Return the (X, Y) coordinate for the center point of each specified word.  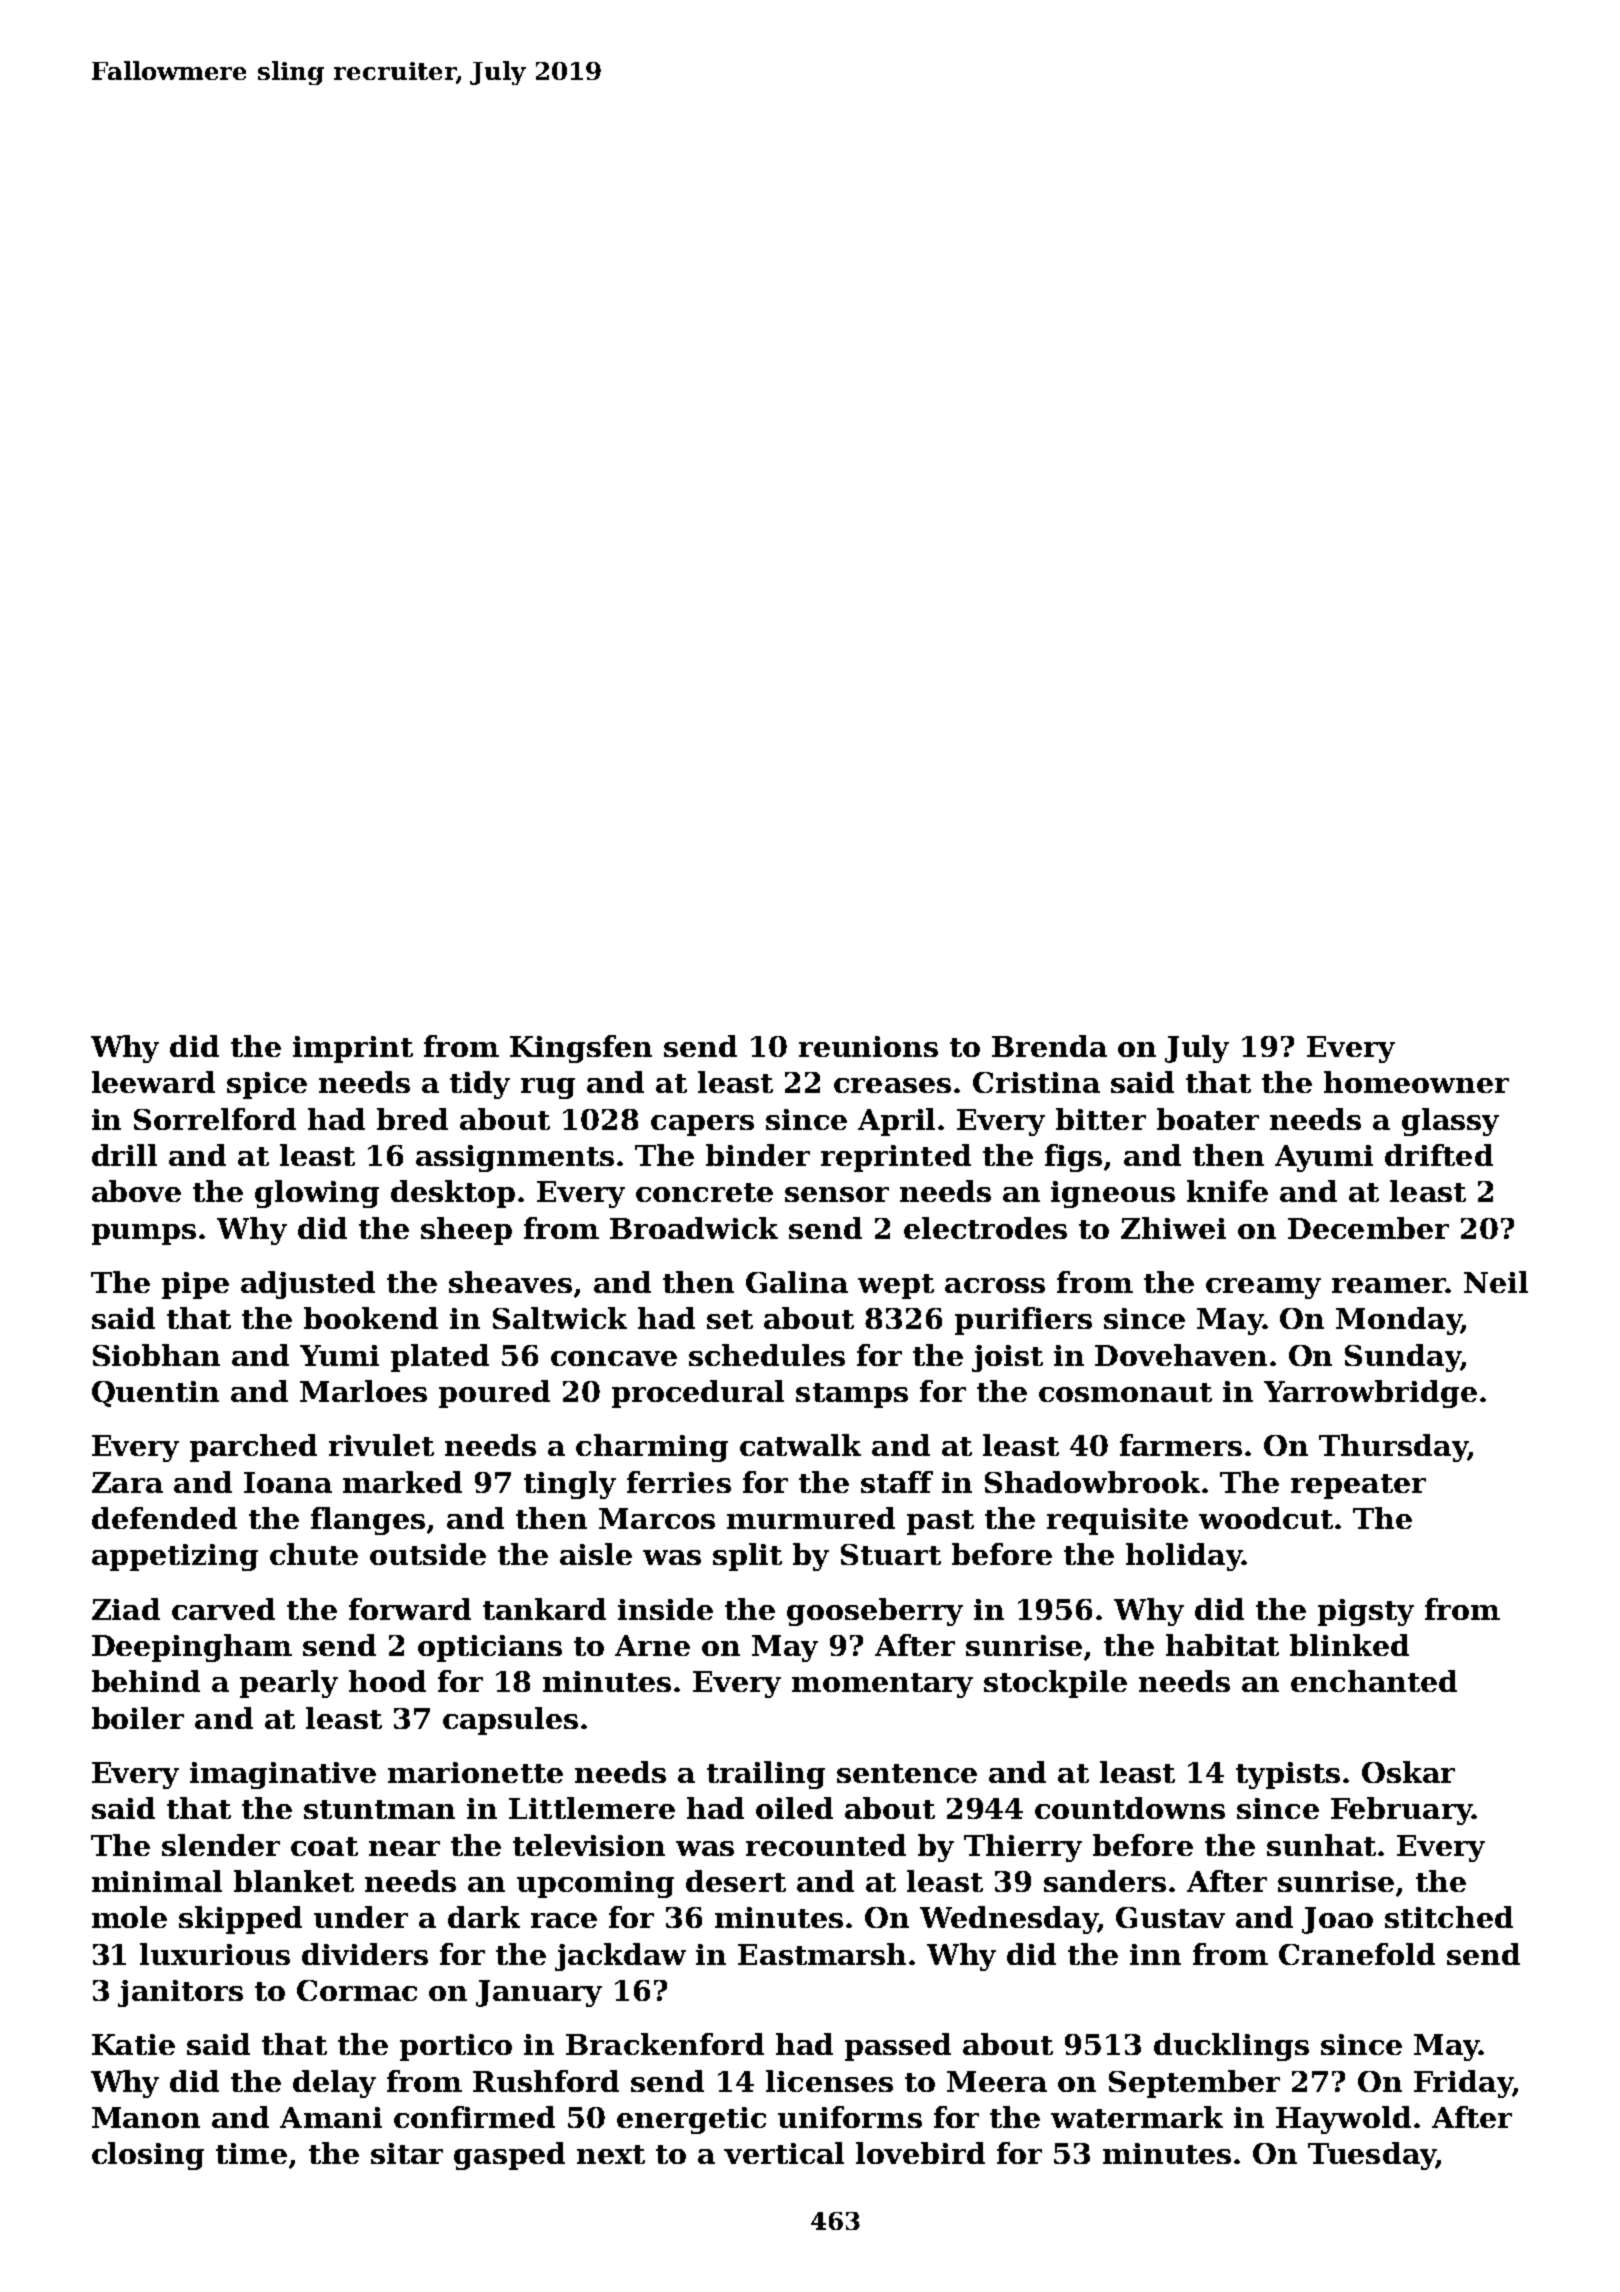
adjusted (308, 1285)
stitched (1449, 1917)
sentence (907, 1773)
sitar (407, 2153)
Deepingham (192, 1648)
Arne (652, 1645)
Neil (1496, 1282)
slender (221, 1845)
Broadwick (694, 1228)
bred (412, 1119)
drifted (1439, 1155)
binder (758, 1155)
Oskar (1408, 1772)
